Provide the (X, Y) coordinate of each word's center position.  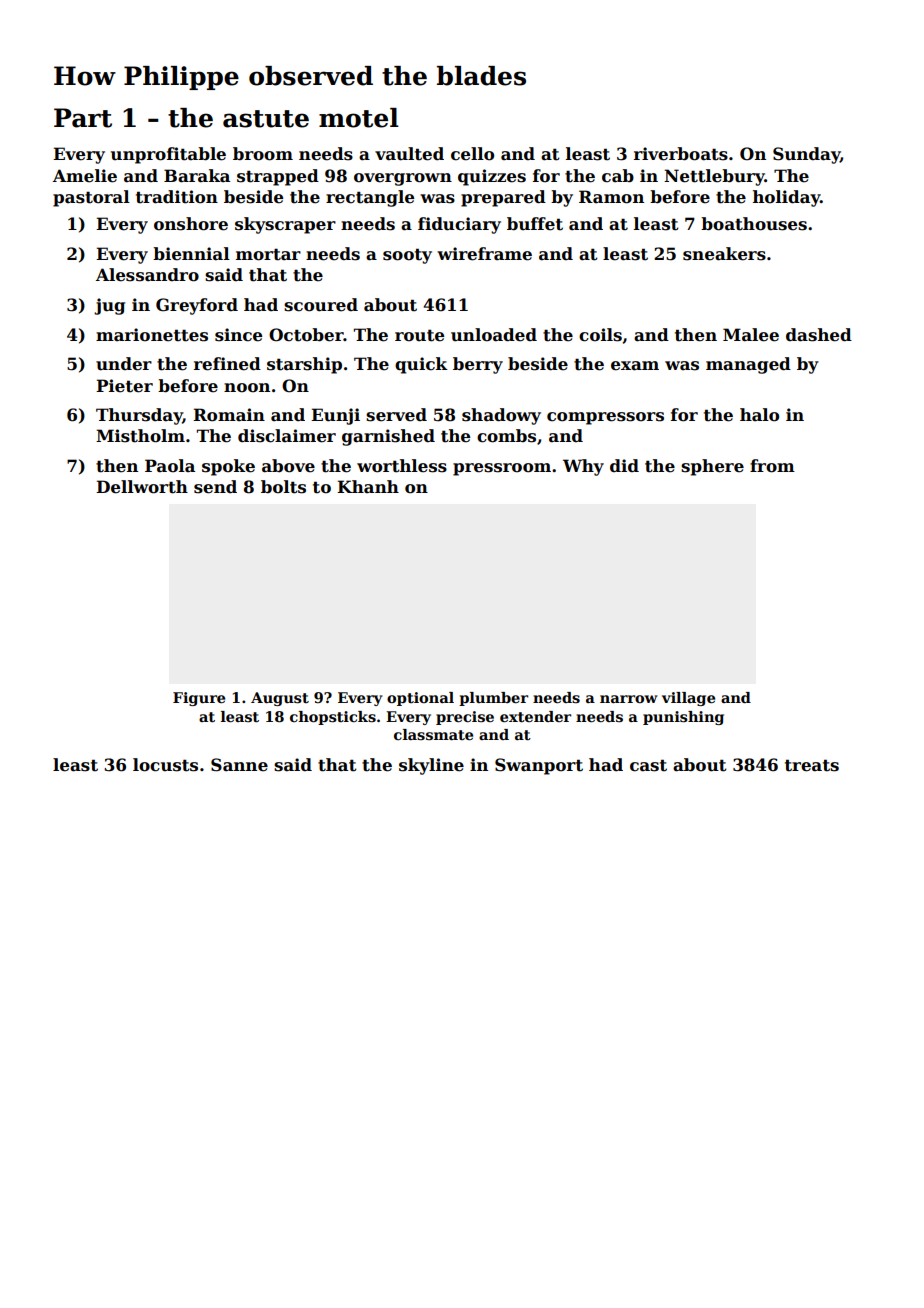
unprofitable (168, 155)
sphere (712, 467)
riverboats (681, 154)
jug (109, 306)
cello (472, 154)
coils (600, 335)
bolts (283, 487)
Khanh (368, 486)
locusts (165, 765)
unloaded (494, 335)
